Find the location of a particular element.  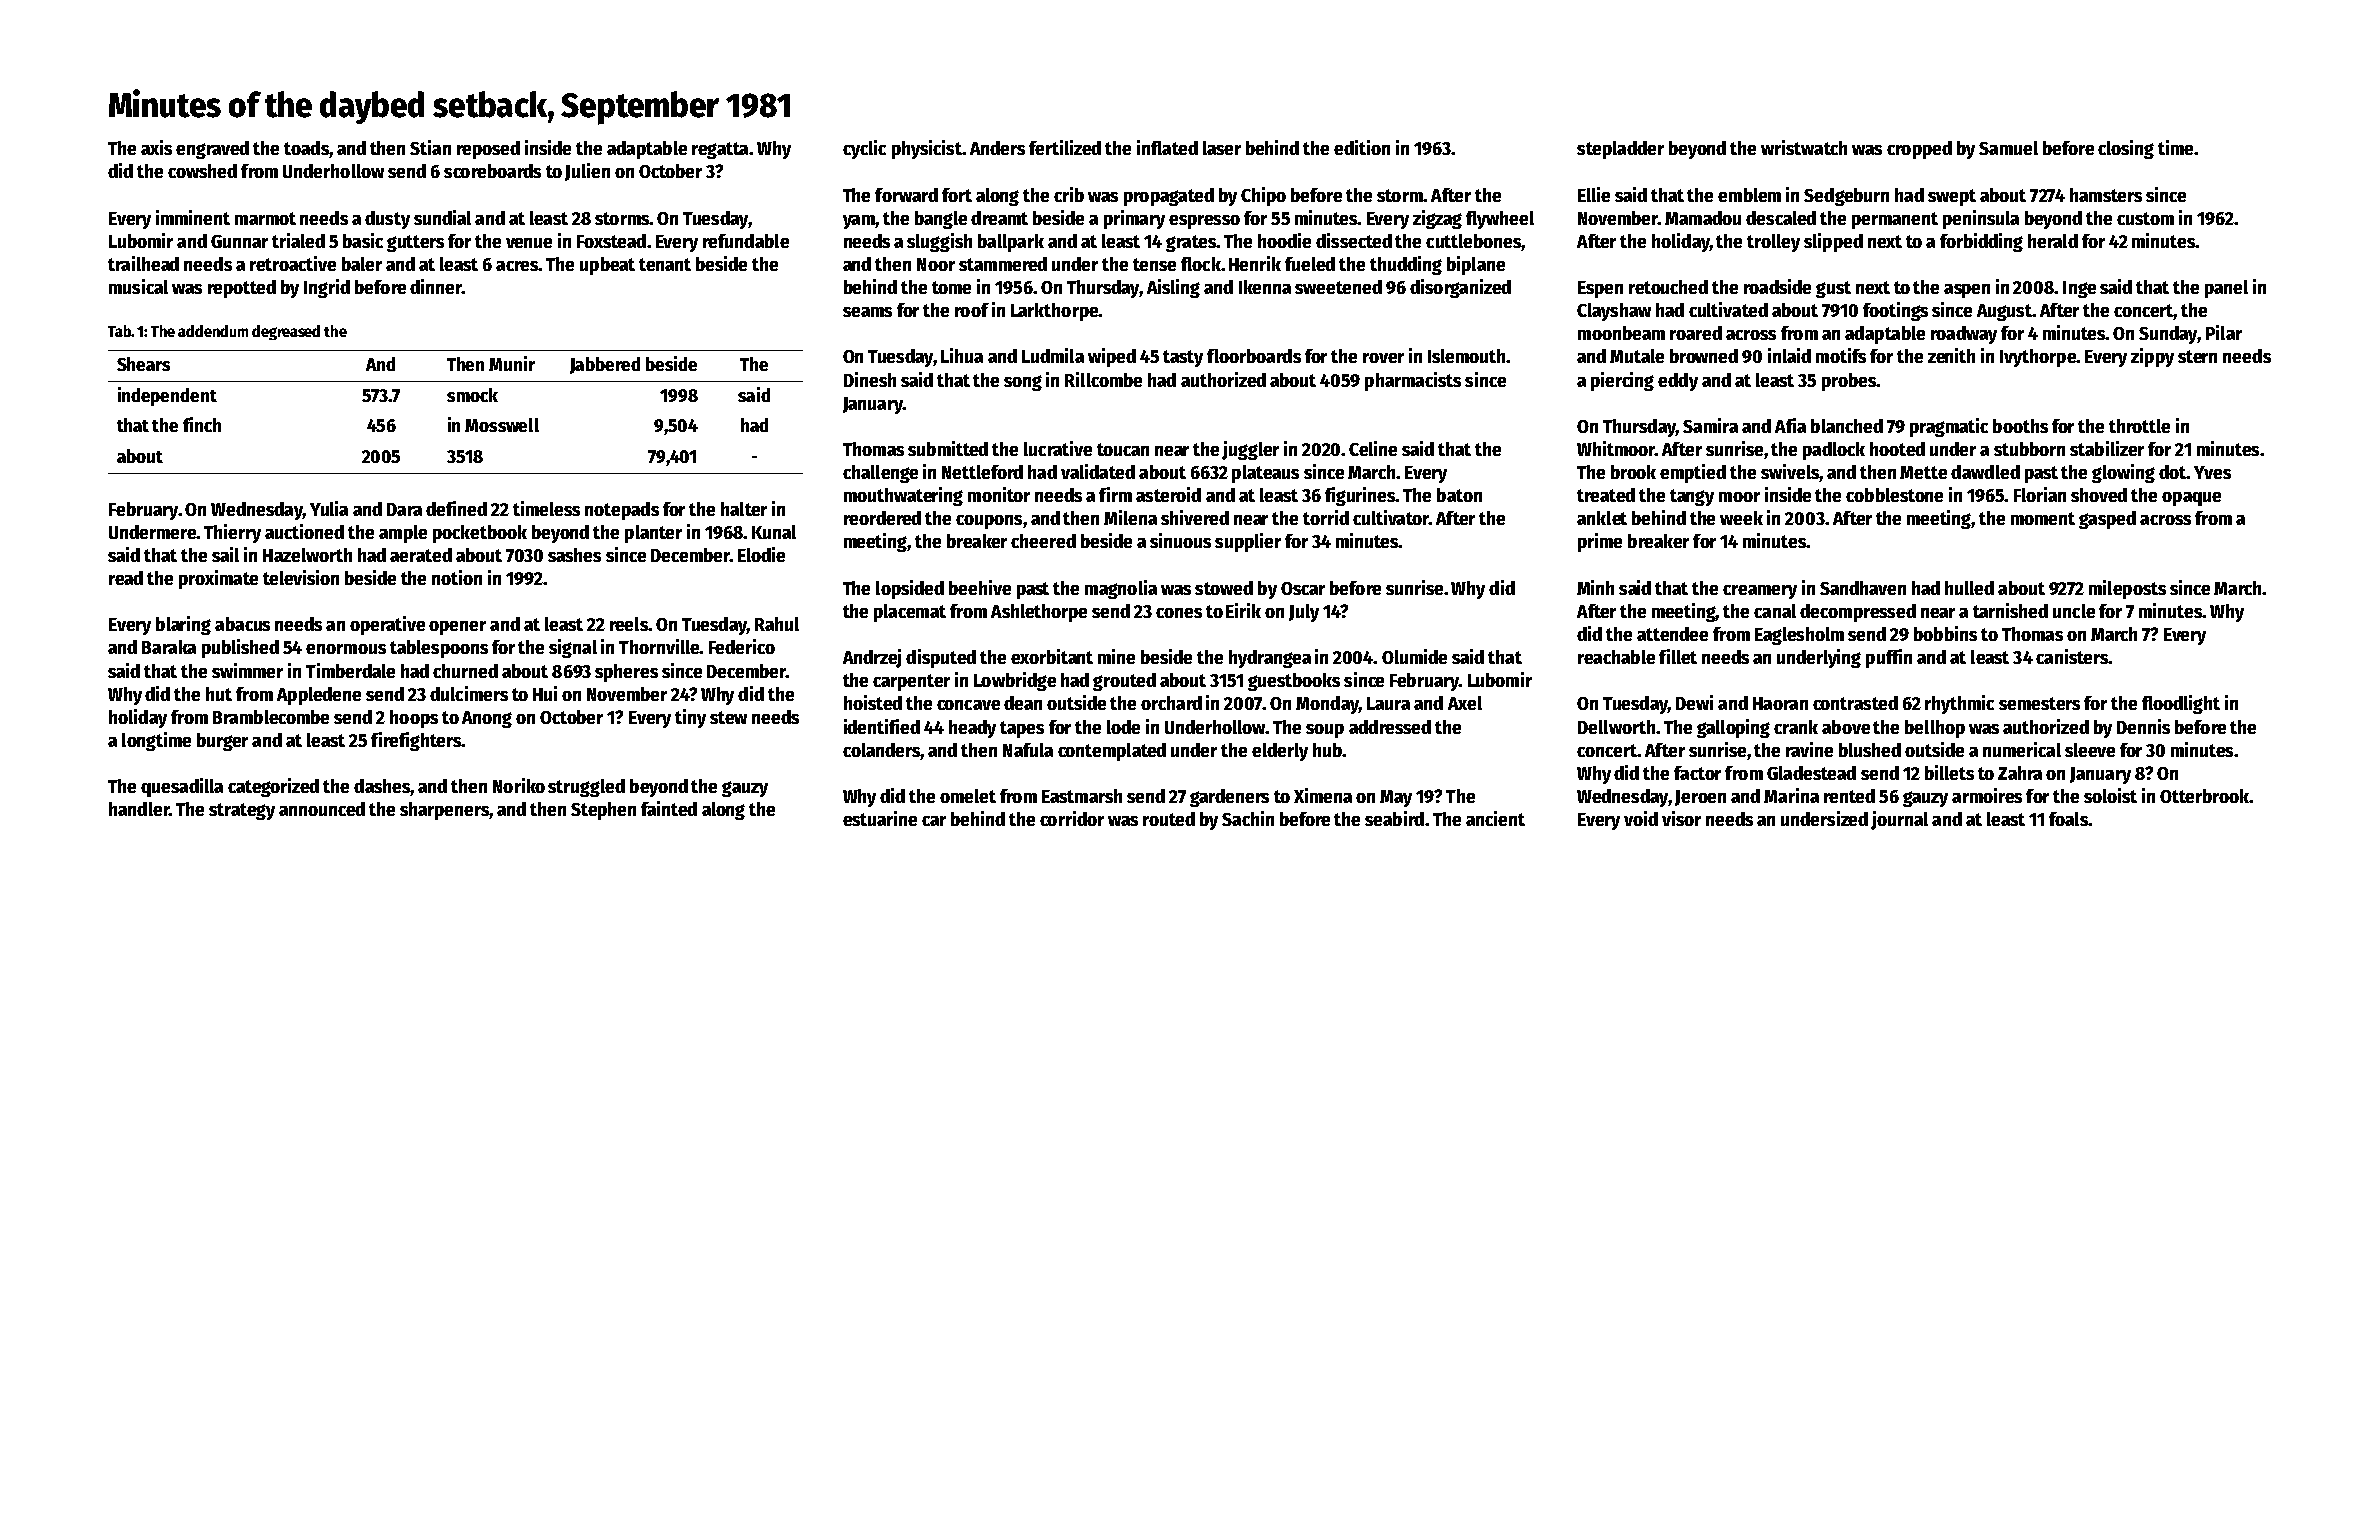

closing is located at coordinates (2126, 149).
